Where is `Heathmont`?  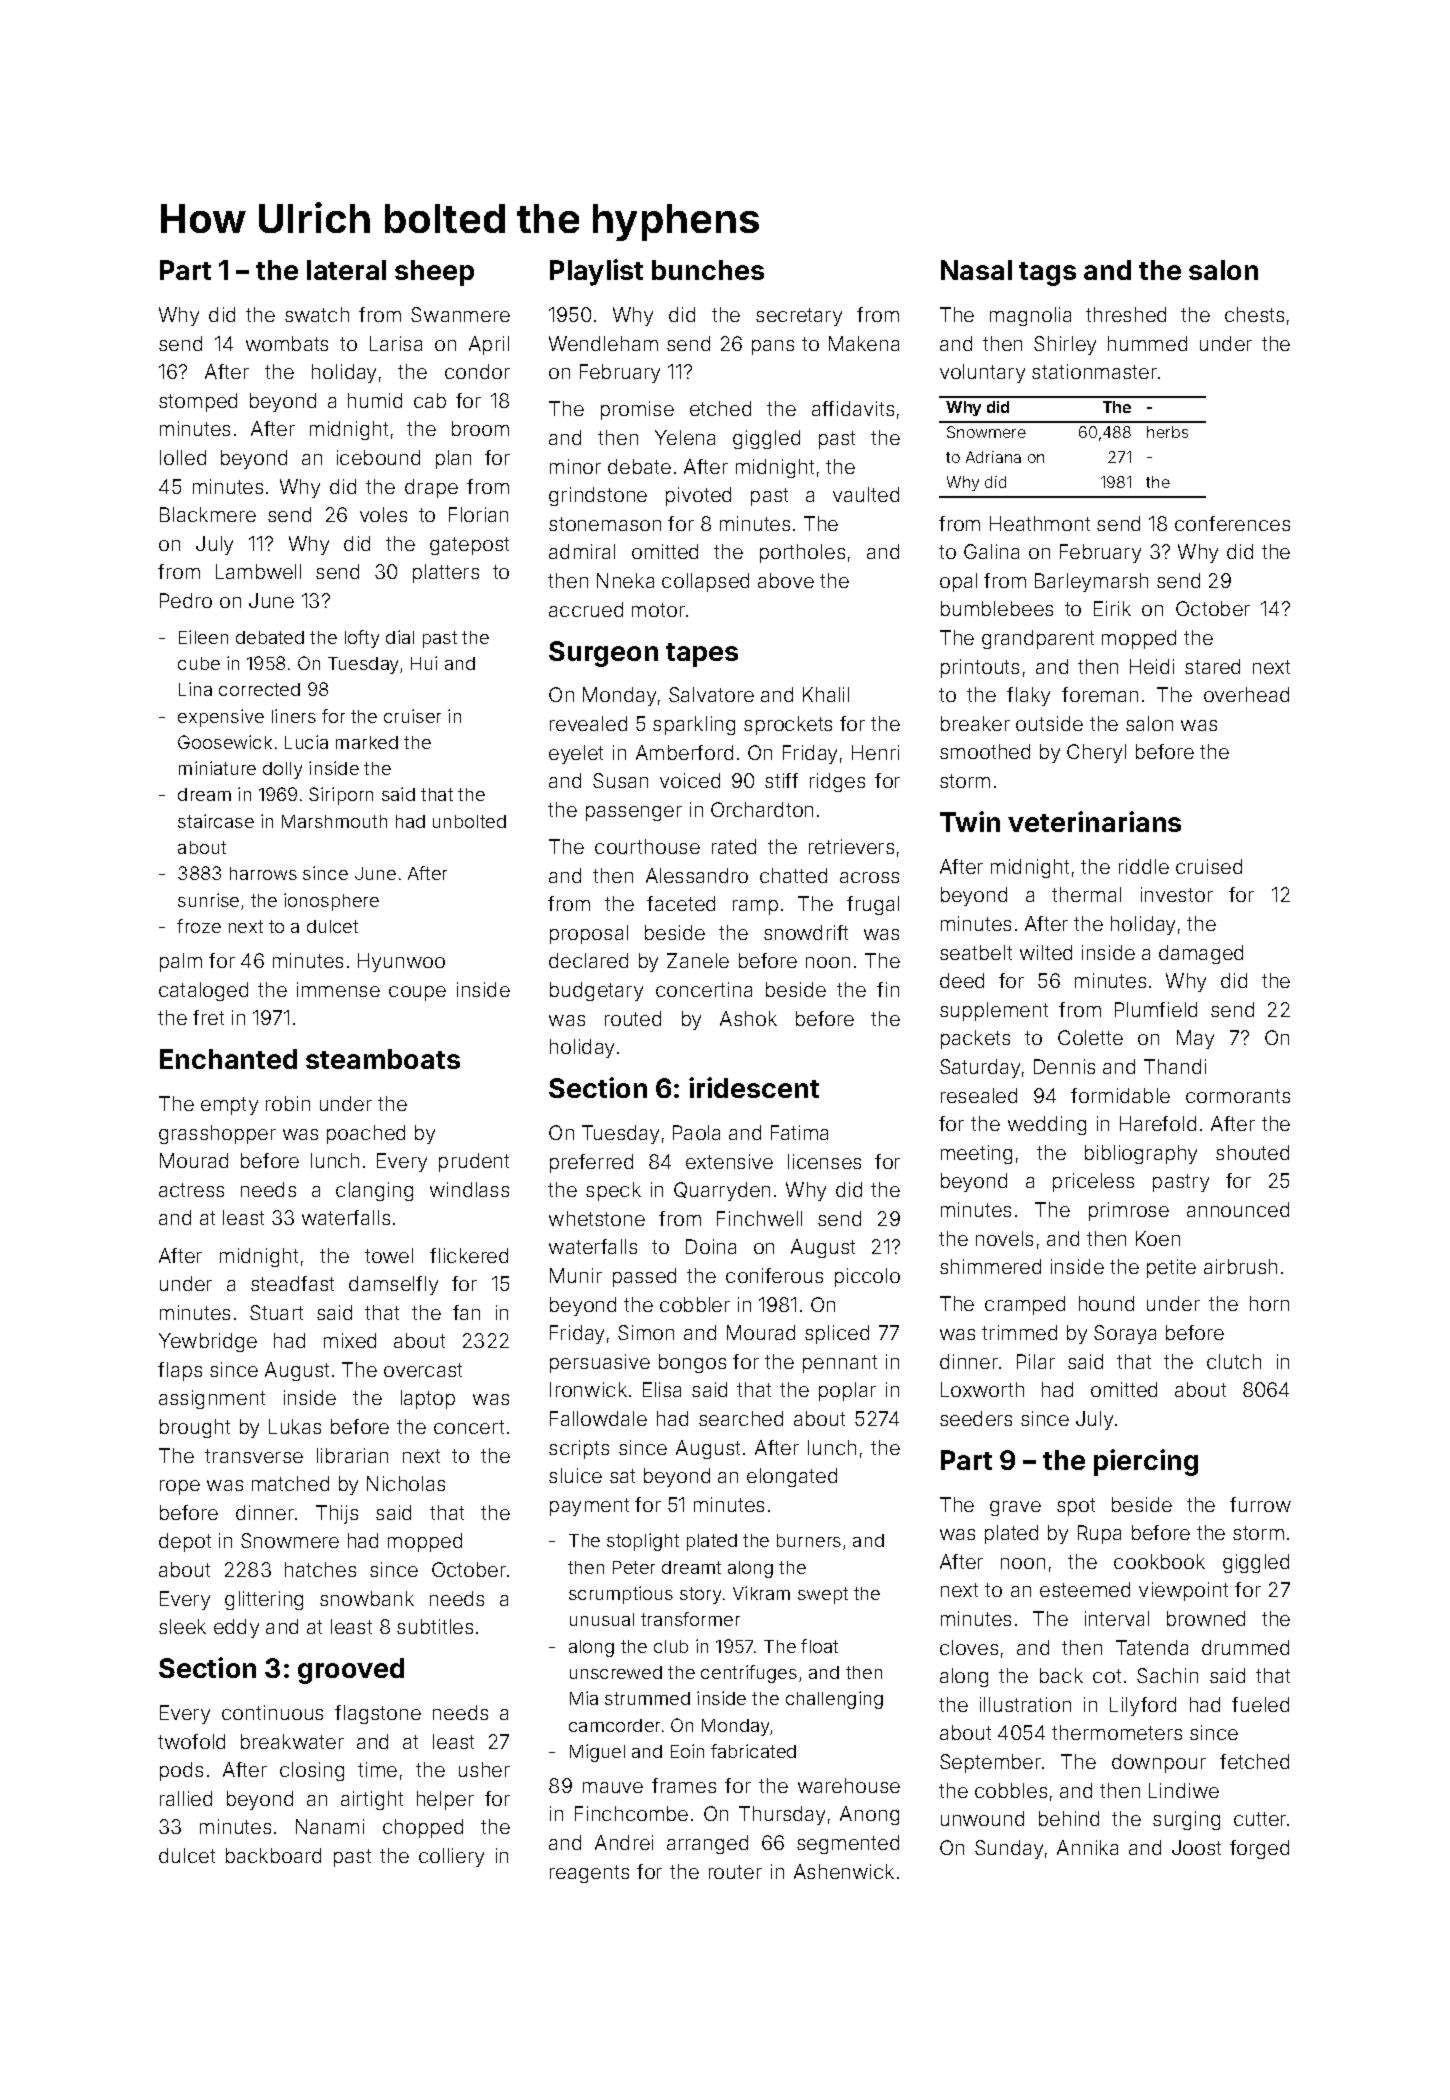
Heathmont is located at coordinates (1040, 523).
